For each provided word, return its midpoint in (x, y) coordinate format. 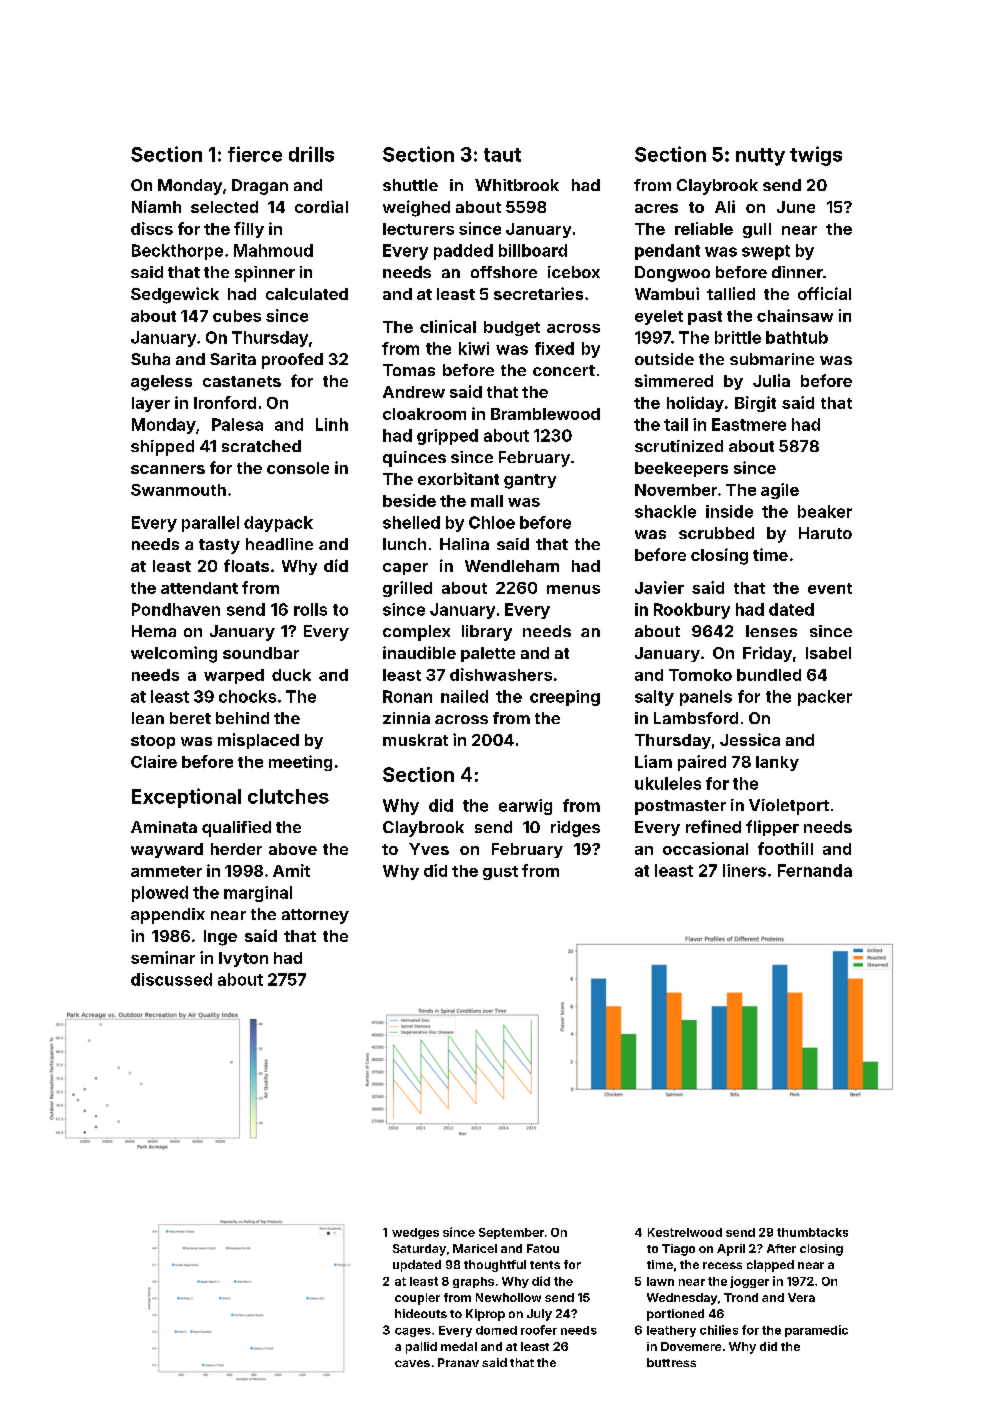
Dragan (260, 187)
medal (459, 1346)
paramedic (816, 1331)
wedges (415, 1233)
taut (502, 155)
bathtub (797, 337)
